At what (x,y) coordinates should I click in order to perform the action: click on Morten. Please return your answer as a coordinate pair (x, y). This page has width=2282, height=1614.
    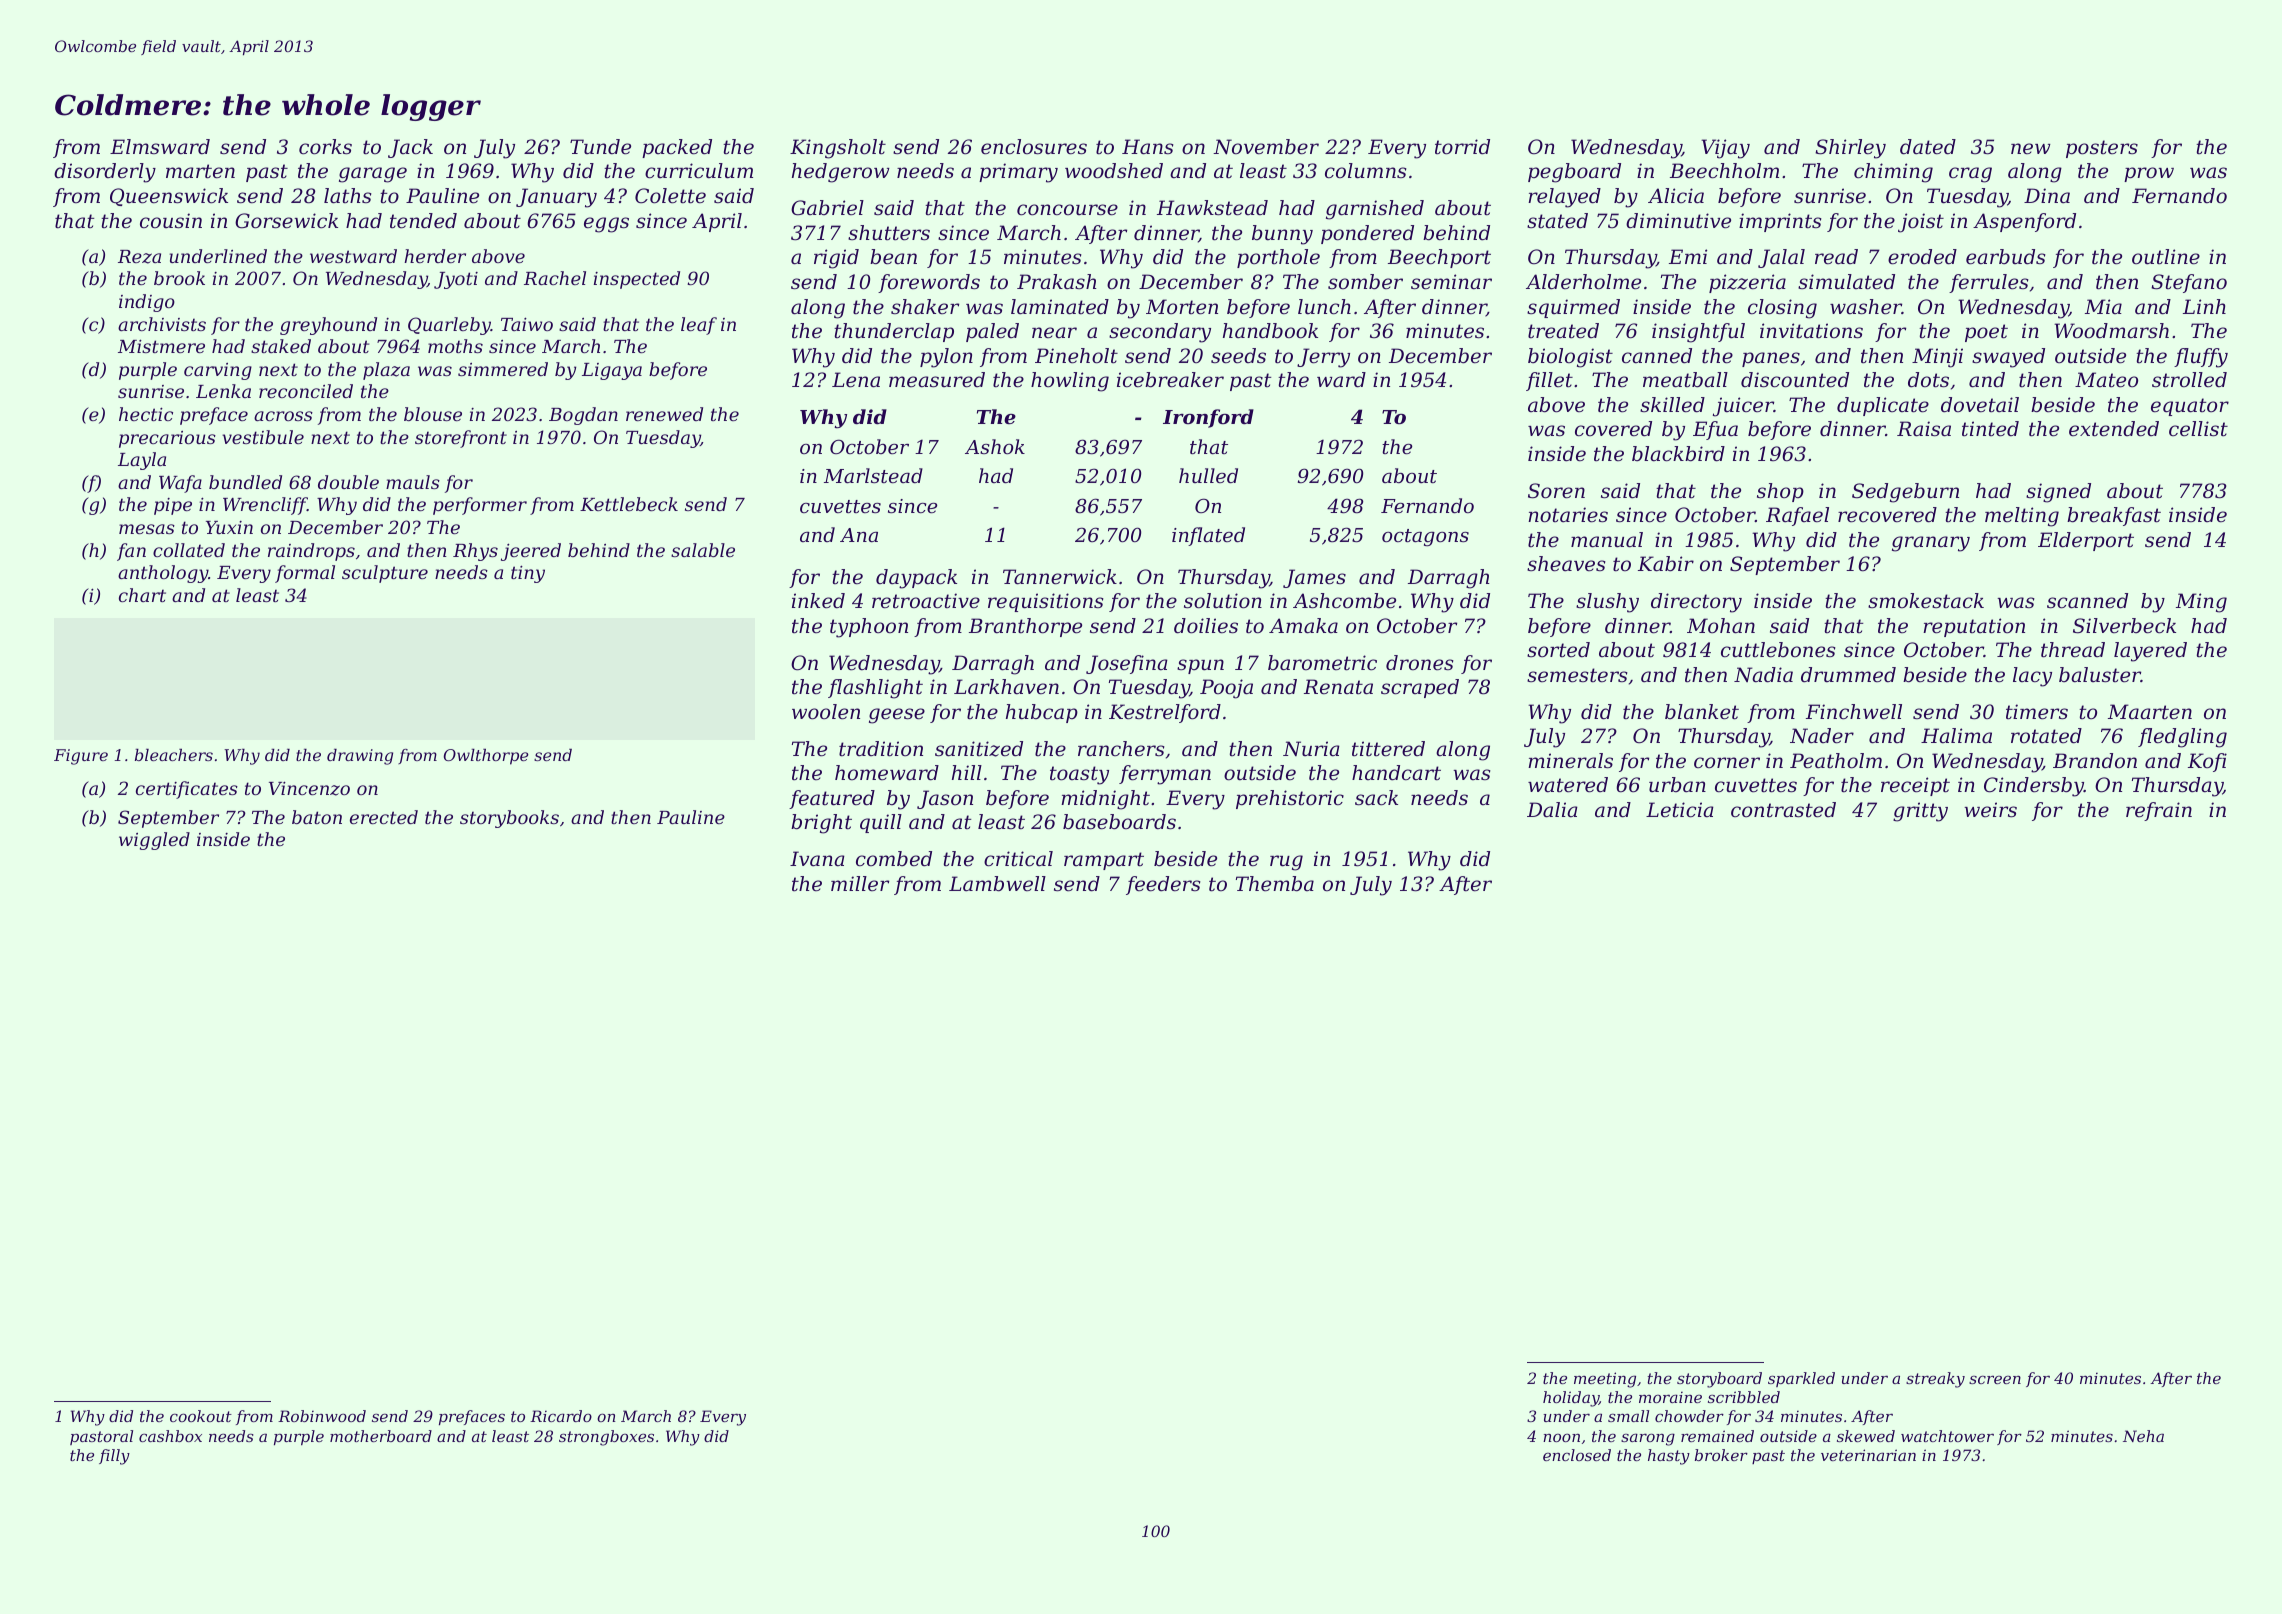
    Looking at the image, I should click on (1182, 307).
